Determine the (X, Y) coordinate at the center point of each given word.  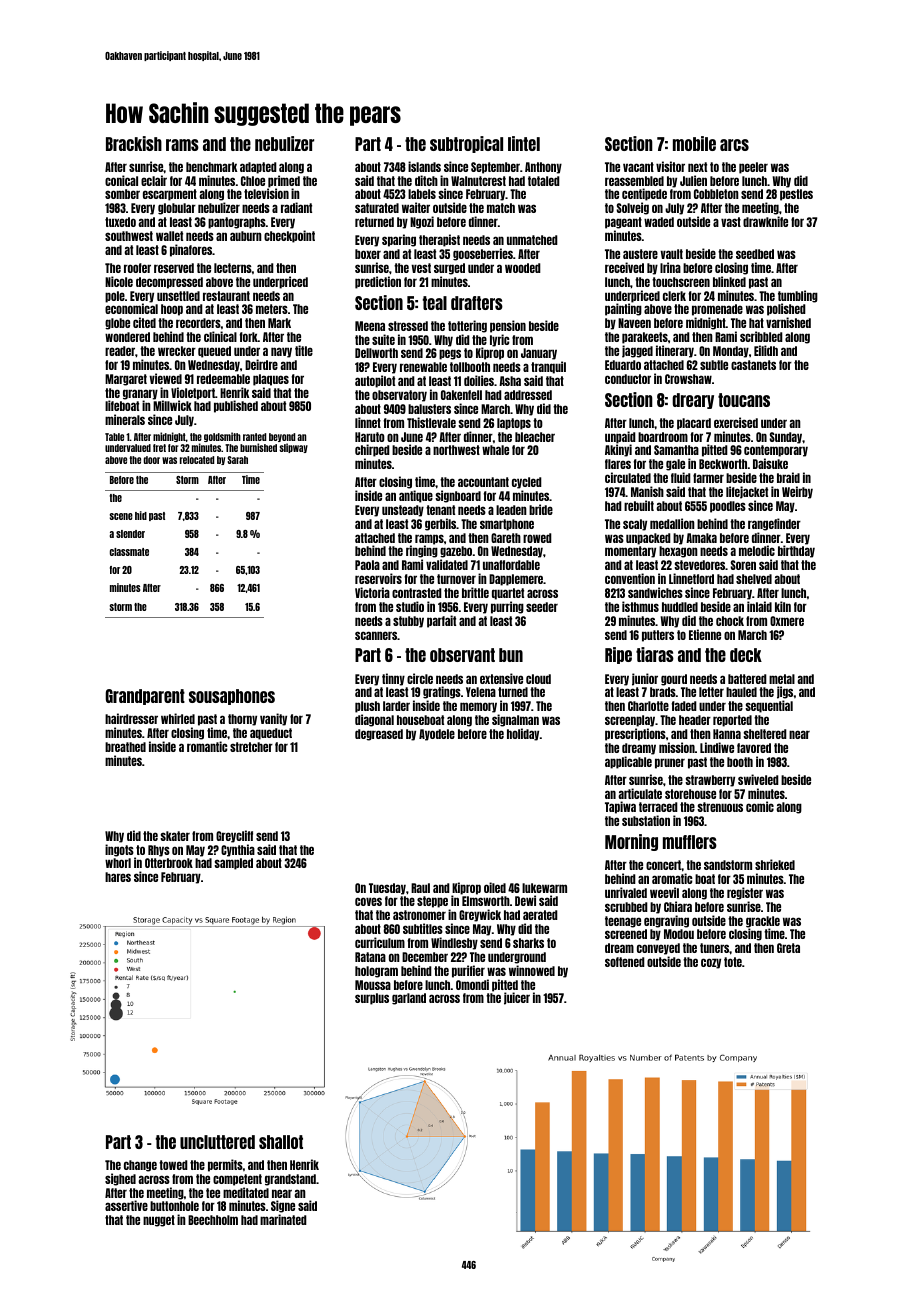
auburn (246, 236)
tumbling (798, 297)
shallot (281, 1142)
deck (746, 655)
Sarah (237, 460)
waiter (416, 207)
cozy (711, 963)
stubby (408, 622)
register (745, 893)
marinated (283, 1219)
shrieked (775, 864)
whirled (178, 718)
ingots (119, 850)
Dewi (525, 900)
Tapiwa (620, 807)
